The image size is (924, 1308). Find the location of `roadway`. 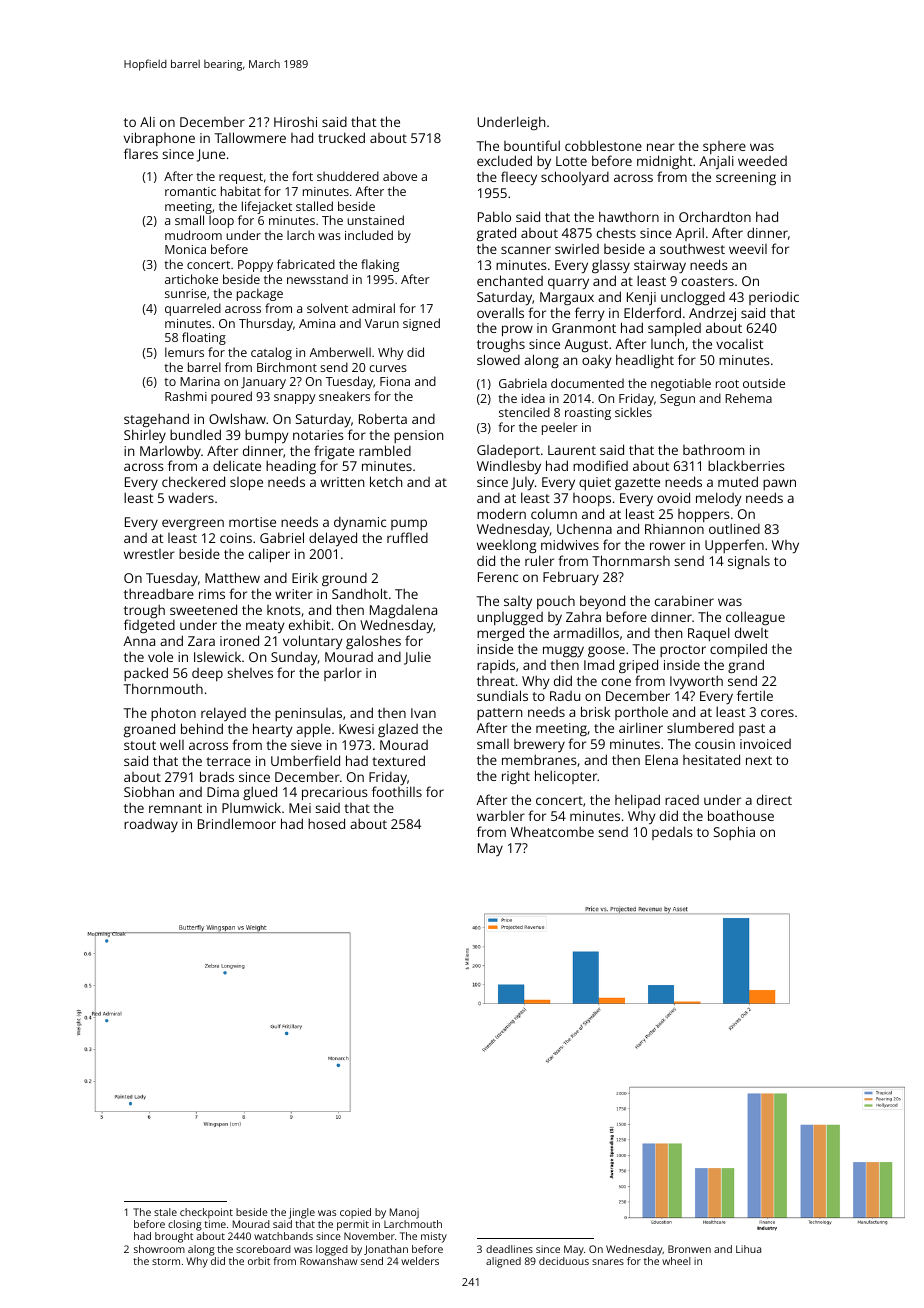

roadway is located at coordinates (151, 825).
